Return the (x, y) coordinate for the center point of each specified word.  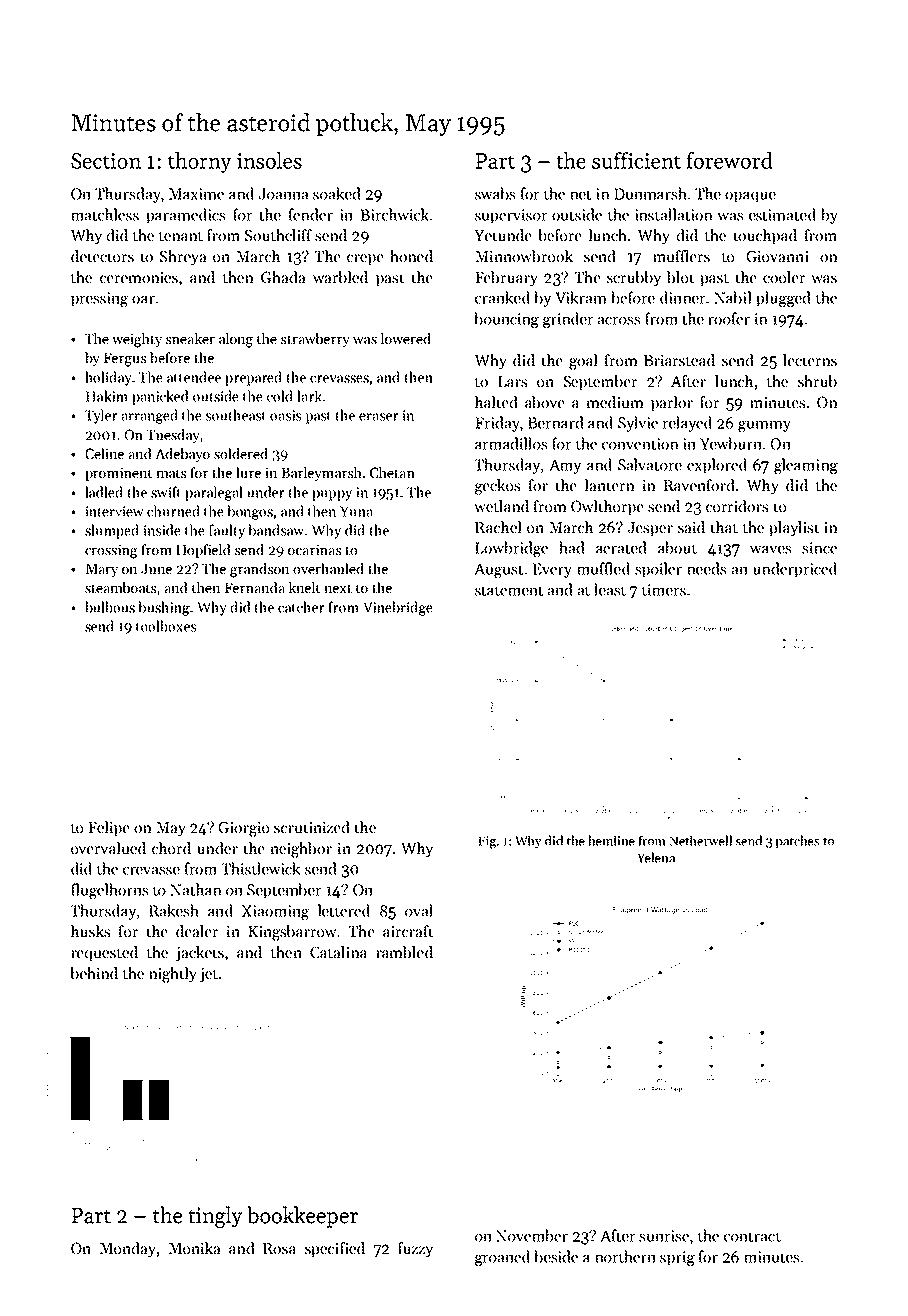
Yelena (656, 857)
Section (106, 161)
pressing (99, 299)
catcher (301, 607)
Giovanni (777, 256)
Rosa (279, 1248)
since (819, 548)
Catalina (338, 952)
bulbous (110, 607)
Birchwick (395, 214)
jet (209, 975)
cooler (784, 277)
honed (411, 256)
